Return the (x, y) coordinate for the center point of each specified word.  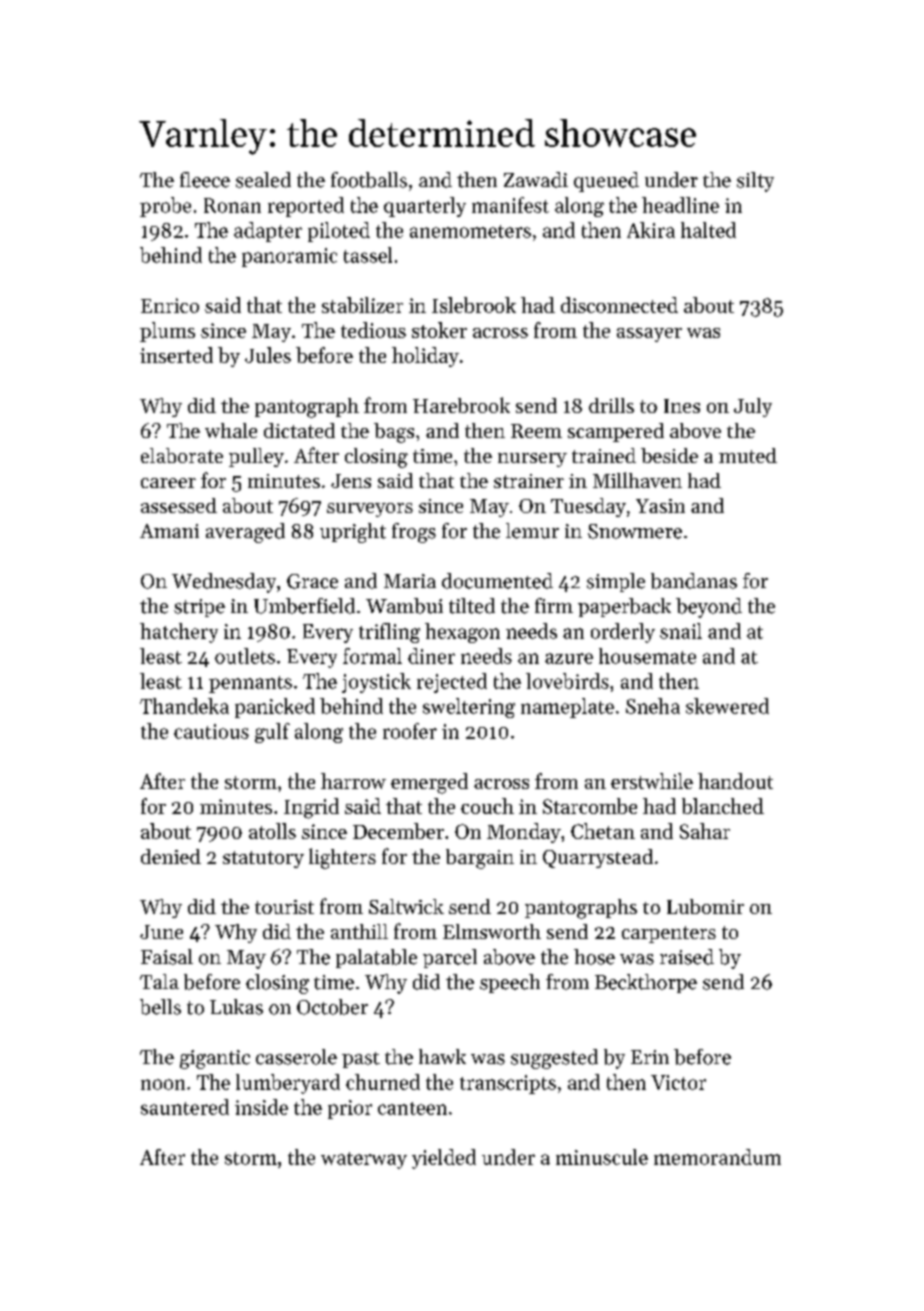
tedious (373, 330)
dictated (299, 430)
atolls (272, 831)
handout (735, 781)
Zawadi (536, 180)
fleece (205, 180)
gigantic (215, 1059)
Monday (524, 833)
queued (606, 182)
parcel (450, 958)
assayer (649, 335)
